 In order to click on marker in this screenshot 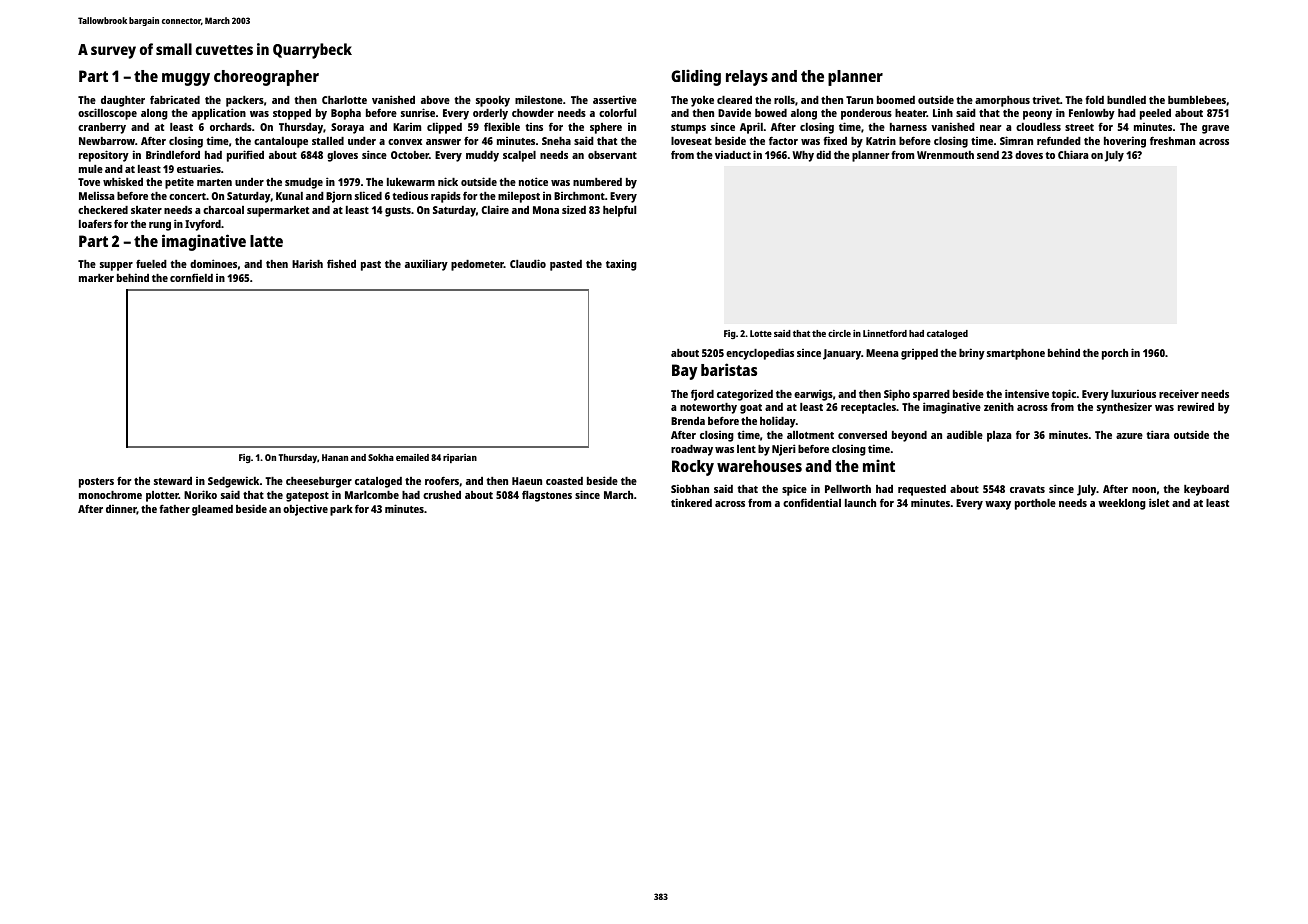, I will do `click(96, 277)`.
